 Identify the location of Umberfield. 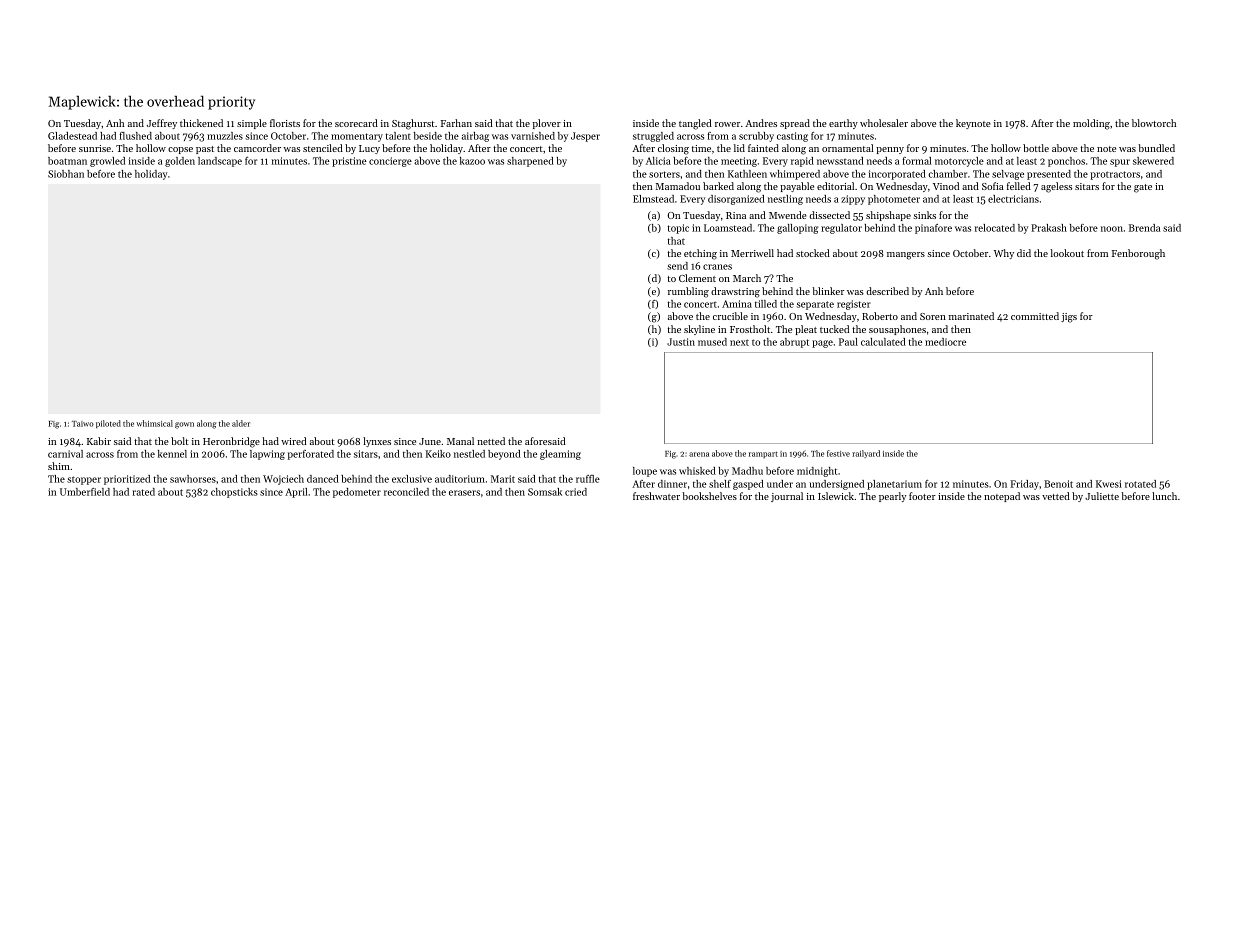
(85, 492).
